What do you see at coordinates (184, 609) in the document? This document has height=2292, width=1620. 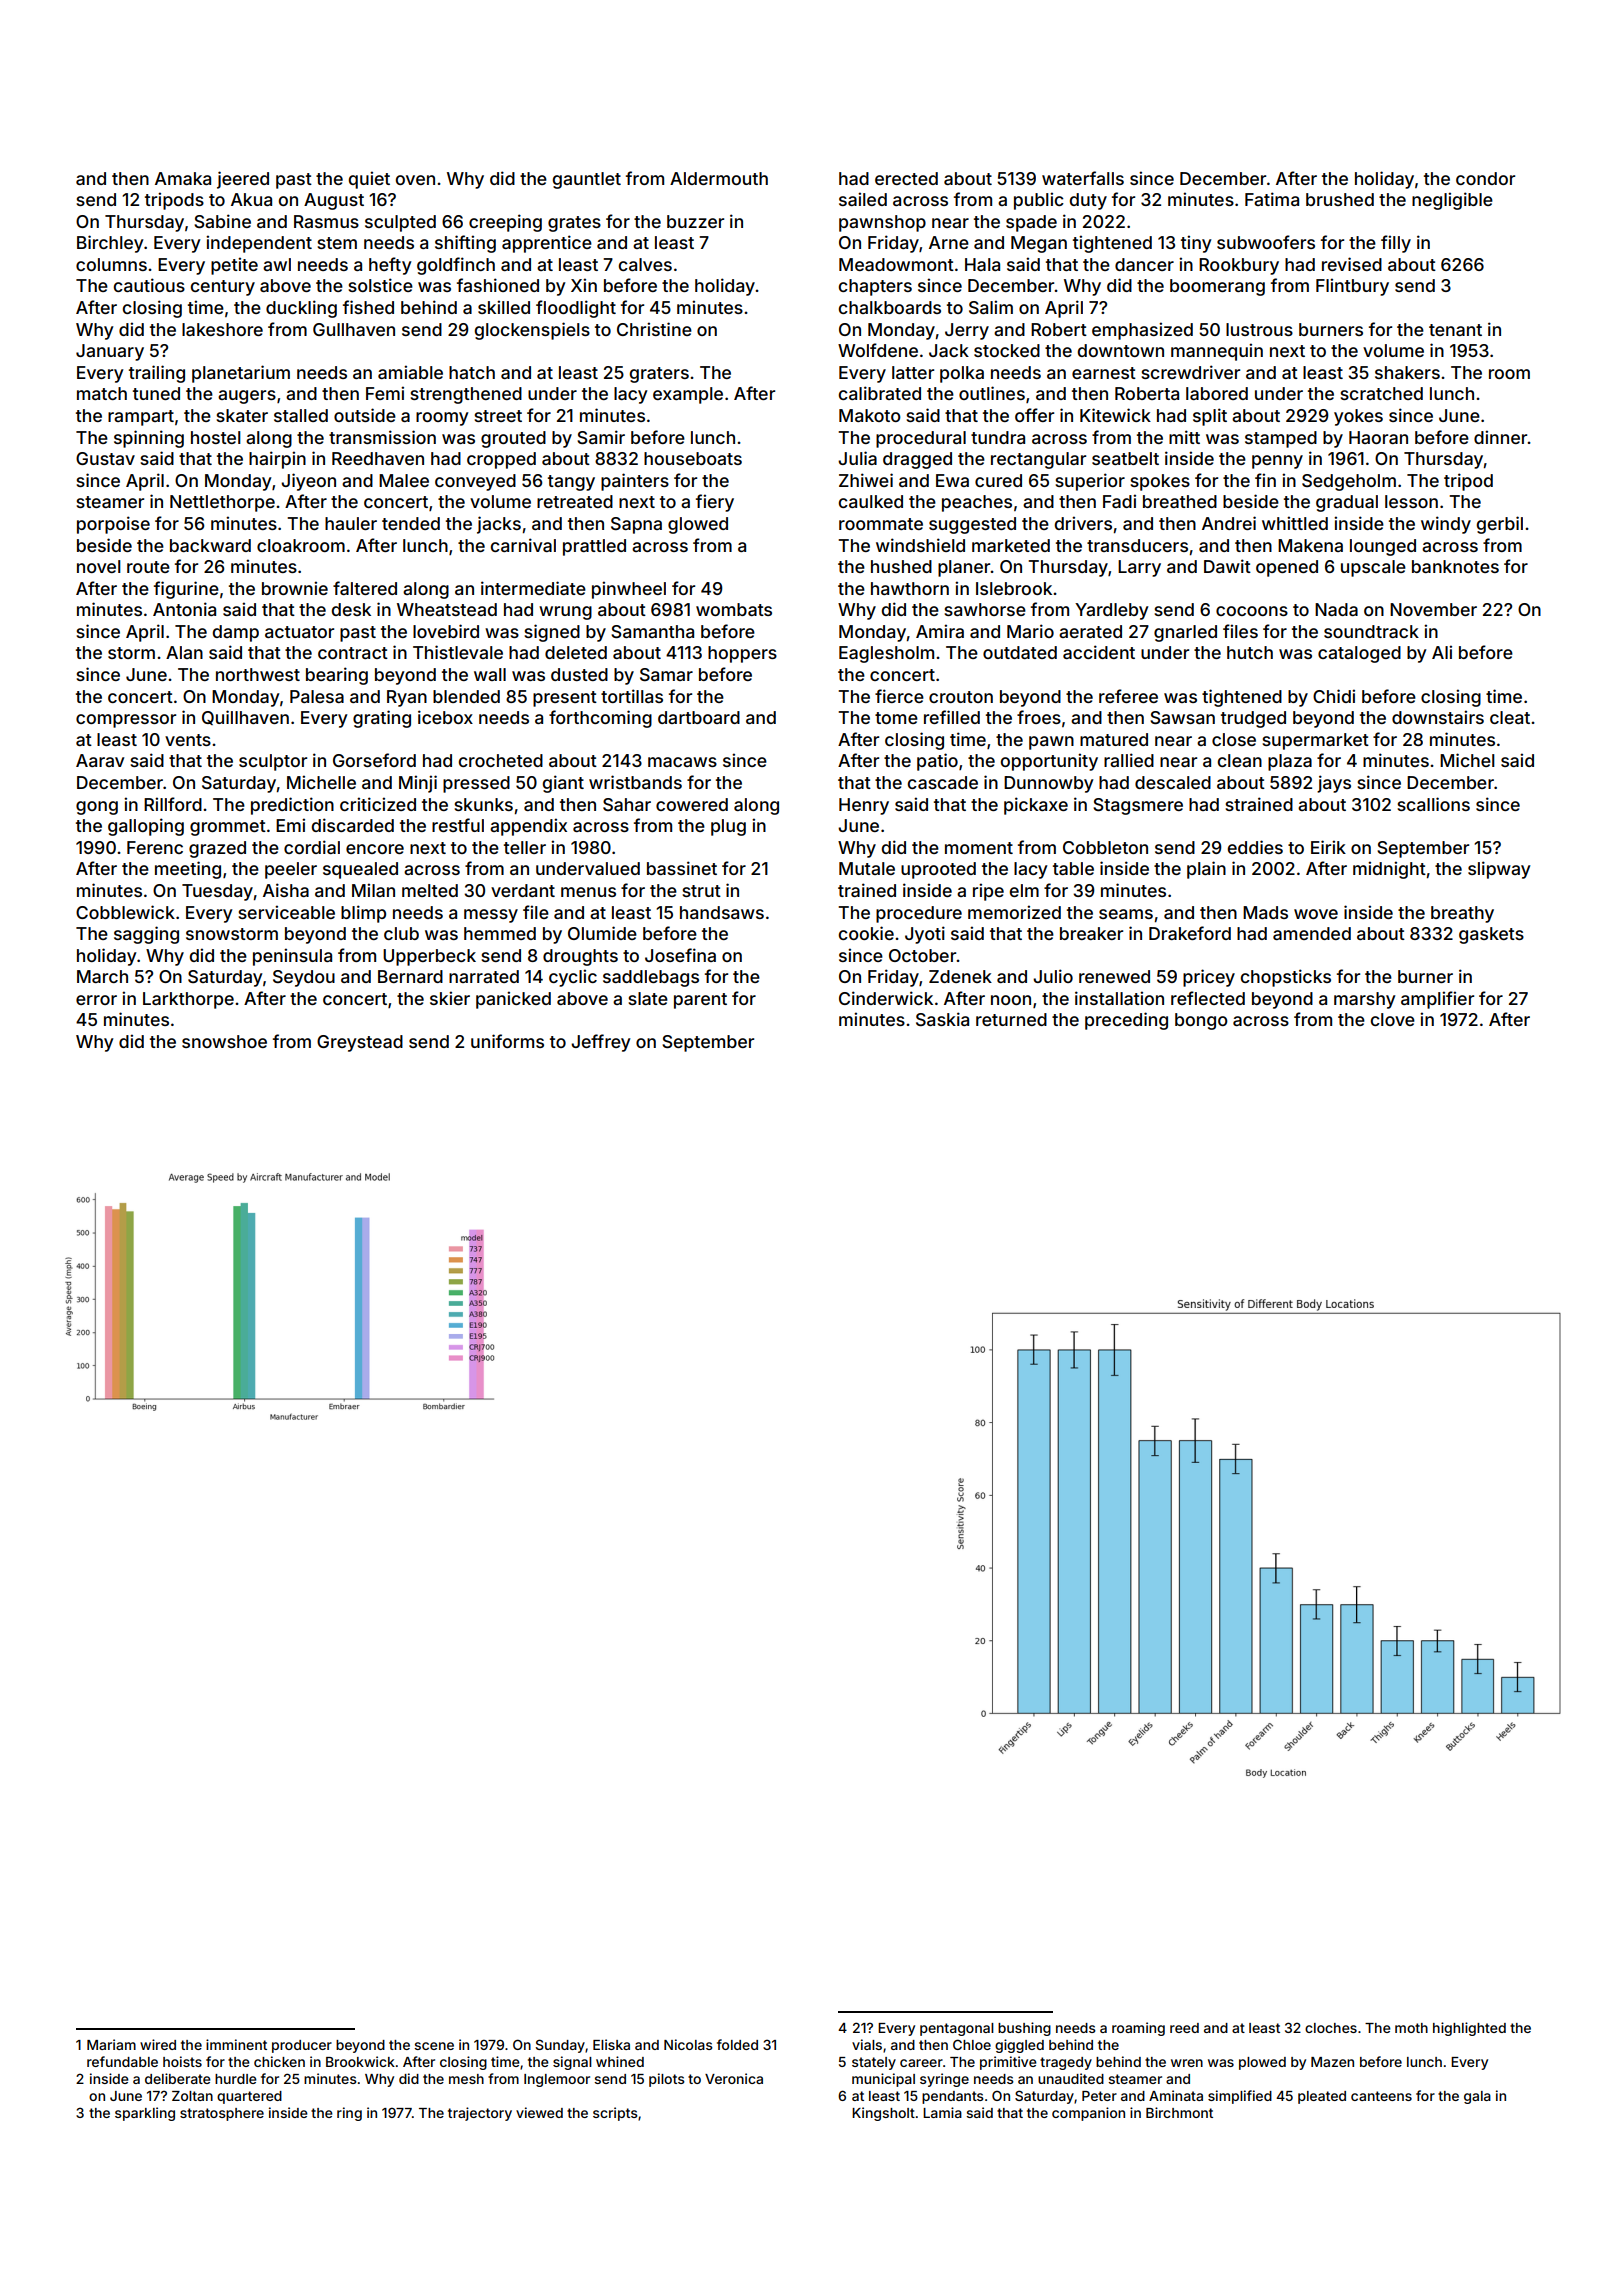 I see `Antonia` at bounding box center [184, 609].
